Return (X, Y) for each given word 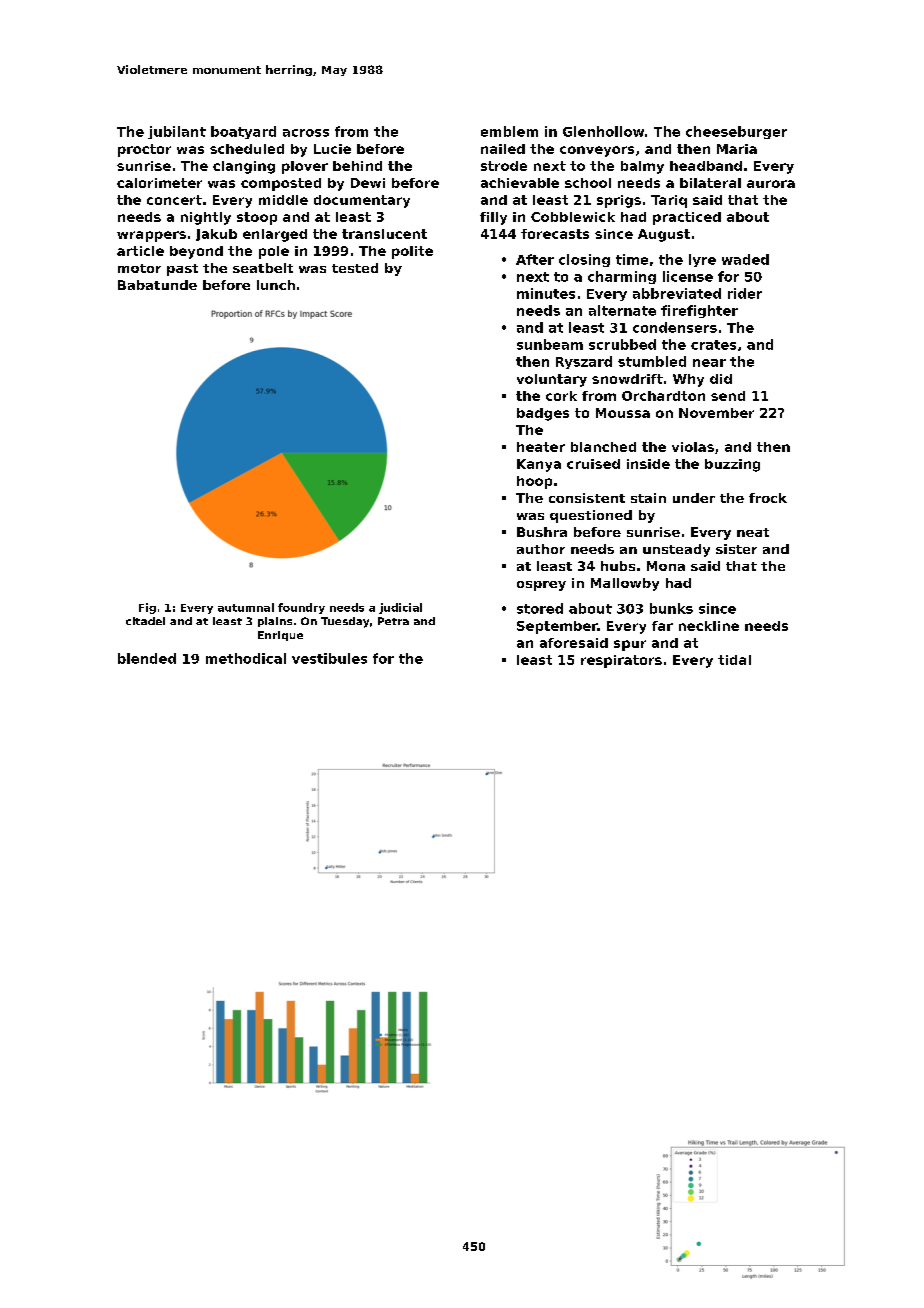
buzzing (732, 465)
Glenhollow (603, 131)
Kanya (539, 465)
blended (147, 658)
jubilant (177, 132)
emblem (509, 131)
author (541, 549)
